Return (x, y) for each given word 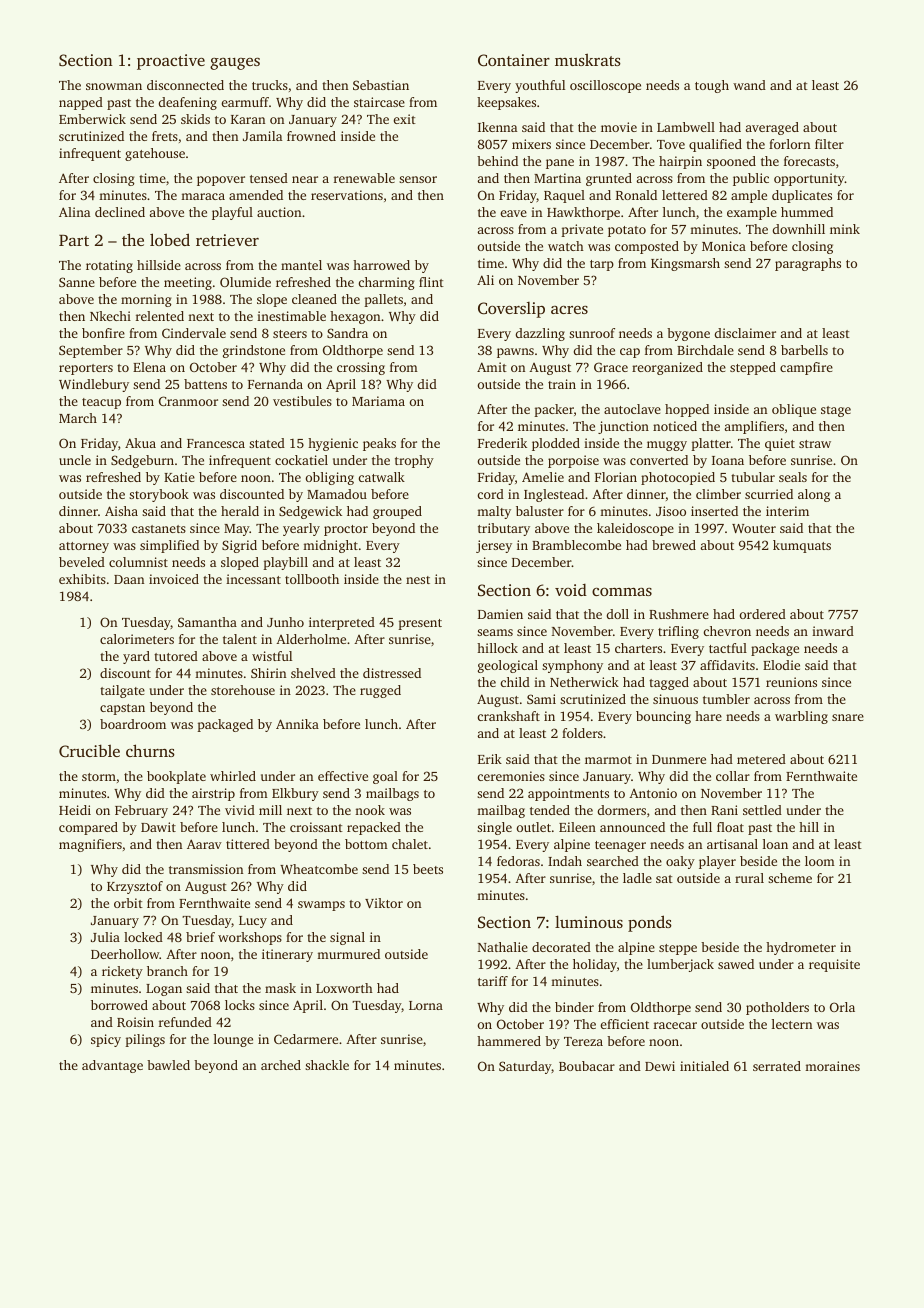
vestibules (302, 401)
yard (136, 657)
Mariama (378, 401)
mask (280, 988)
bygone (688, 334)
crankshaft (509, 716)
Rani (724, 810)
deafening (188, 103)
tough (712, 86)
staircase (379, 102)
